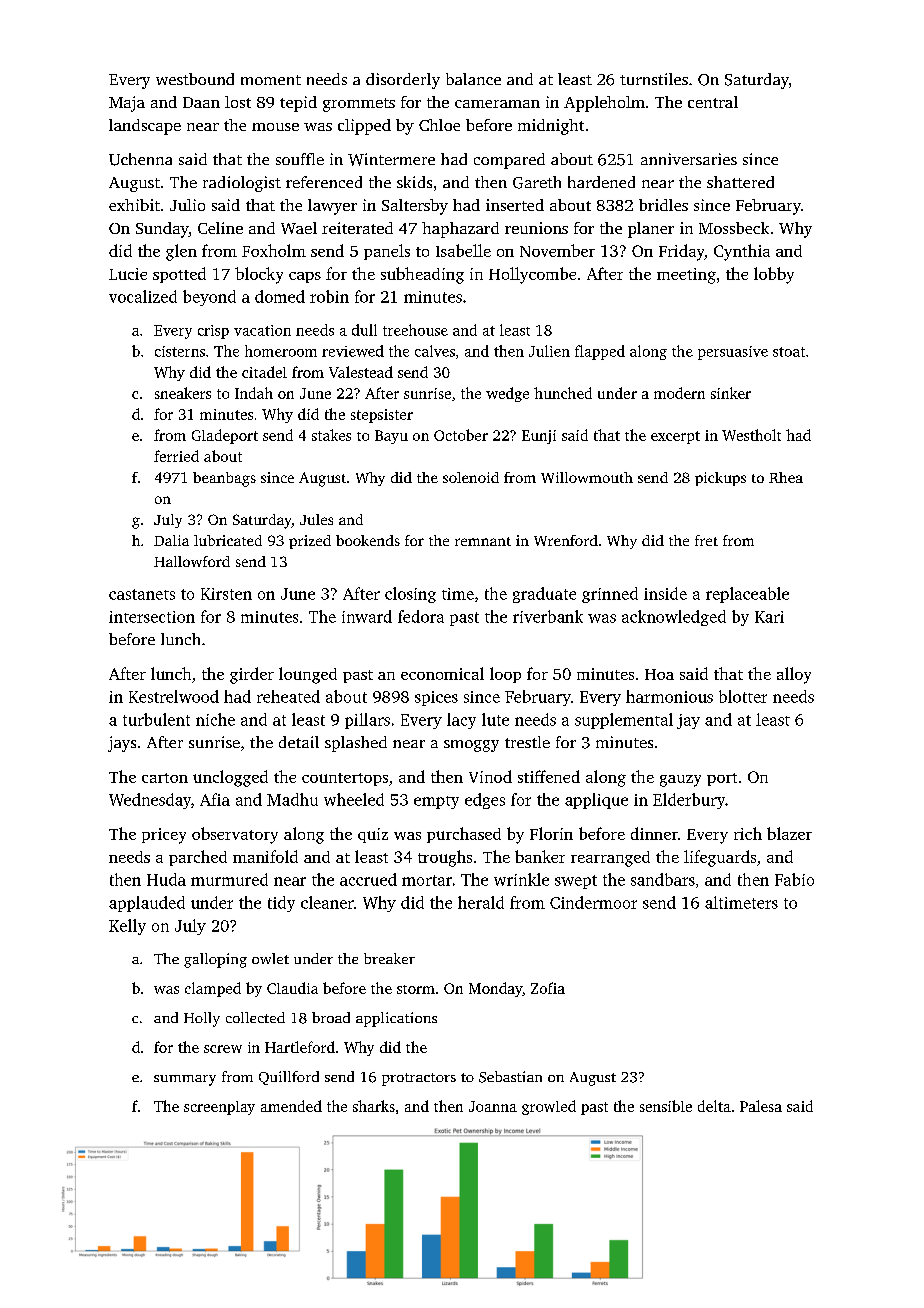 This screenshot has width=924, height=1308. I want to click on Dalia, so click(171, 540).
